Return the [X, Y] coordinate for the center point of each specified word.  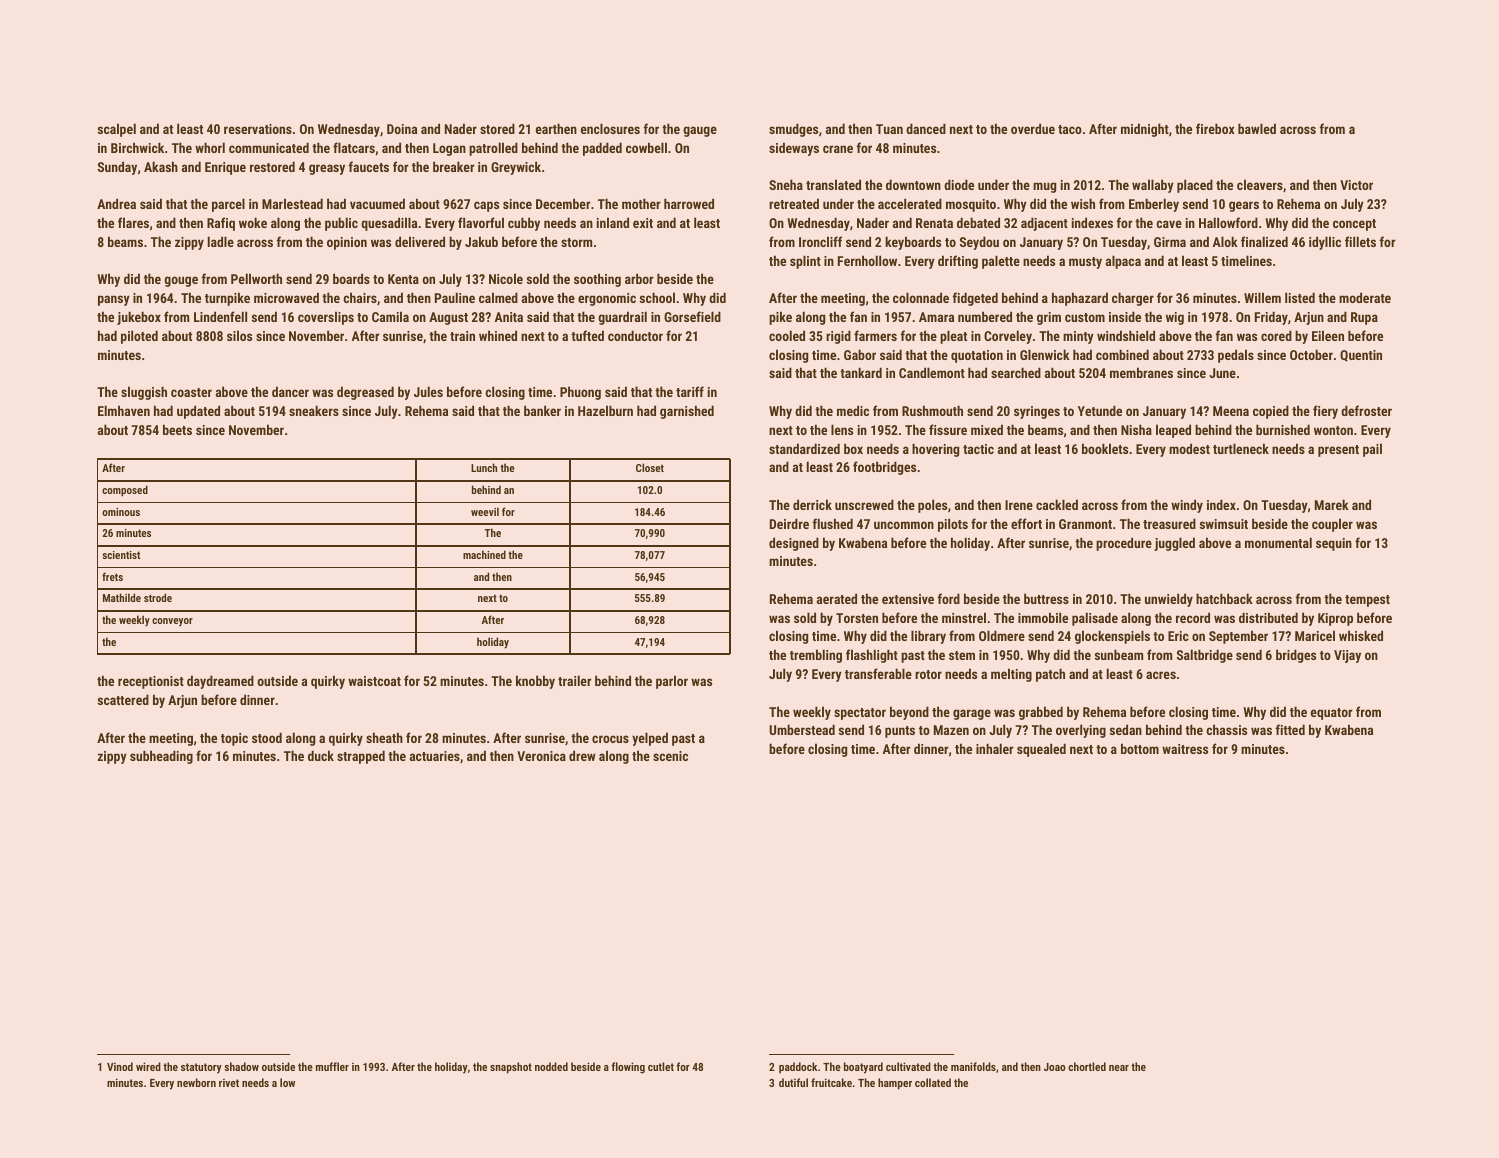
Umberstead [802, 729]
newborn [196, 1082]
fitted [1290, 729]
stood [267, 737]
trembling [816, 656]
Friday [1271, 318]
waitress [1185, 749]
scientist [121, 555]
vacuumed [377, 203]
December [563, 203]
